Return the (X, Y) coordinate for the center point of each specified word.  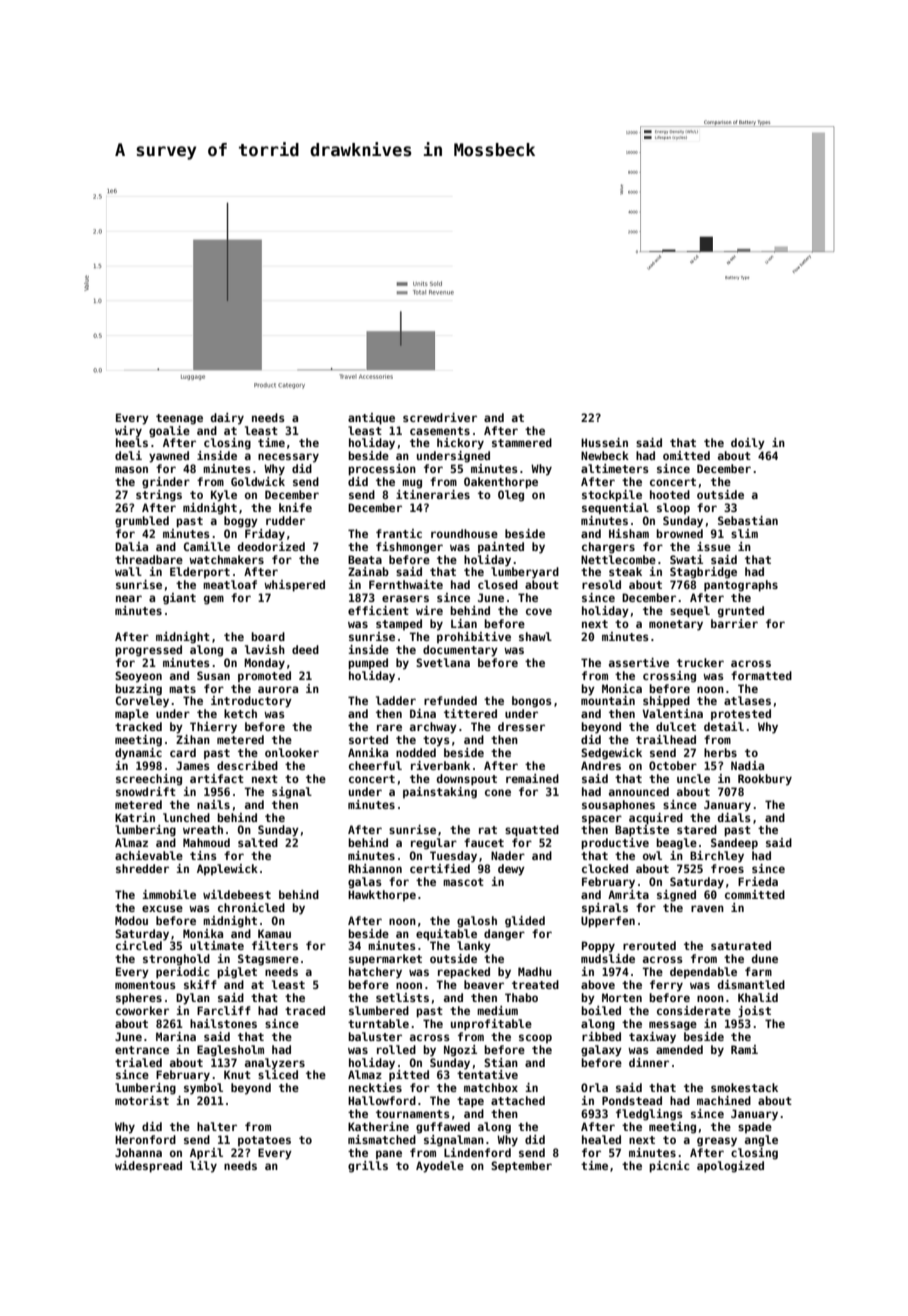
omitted (686, 455)
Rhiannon (375, 868)
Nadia (747, 765)
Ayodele (440, 1167)
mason (131, 469)
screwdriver (440, 417)
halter (217, 1126)
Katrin (135, 817)
